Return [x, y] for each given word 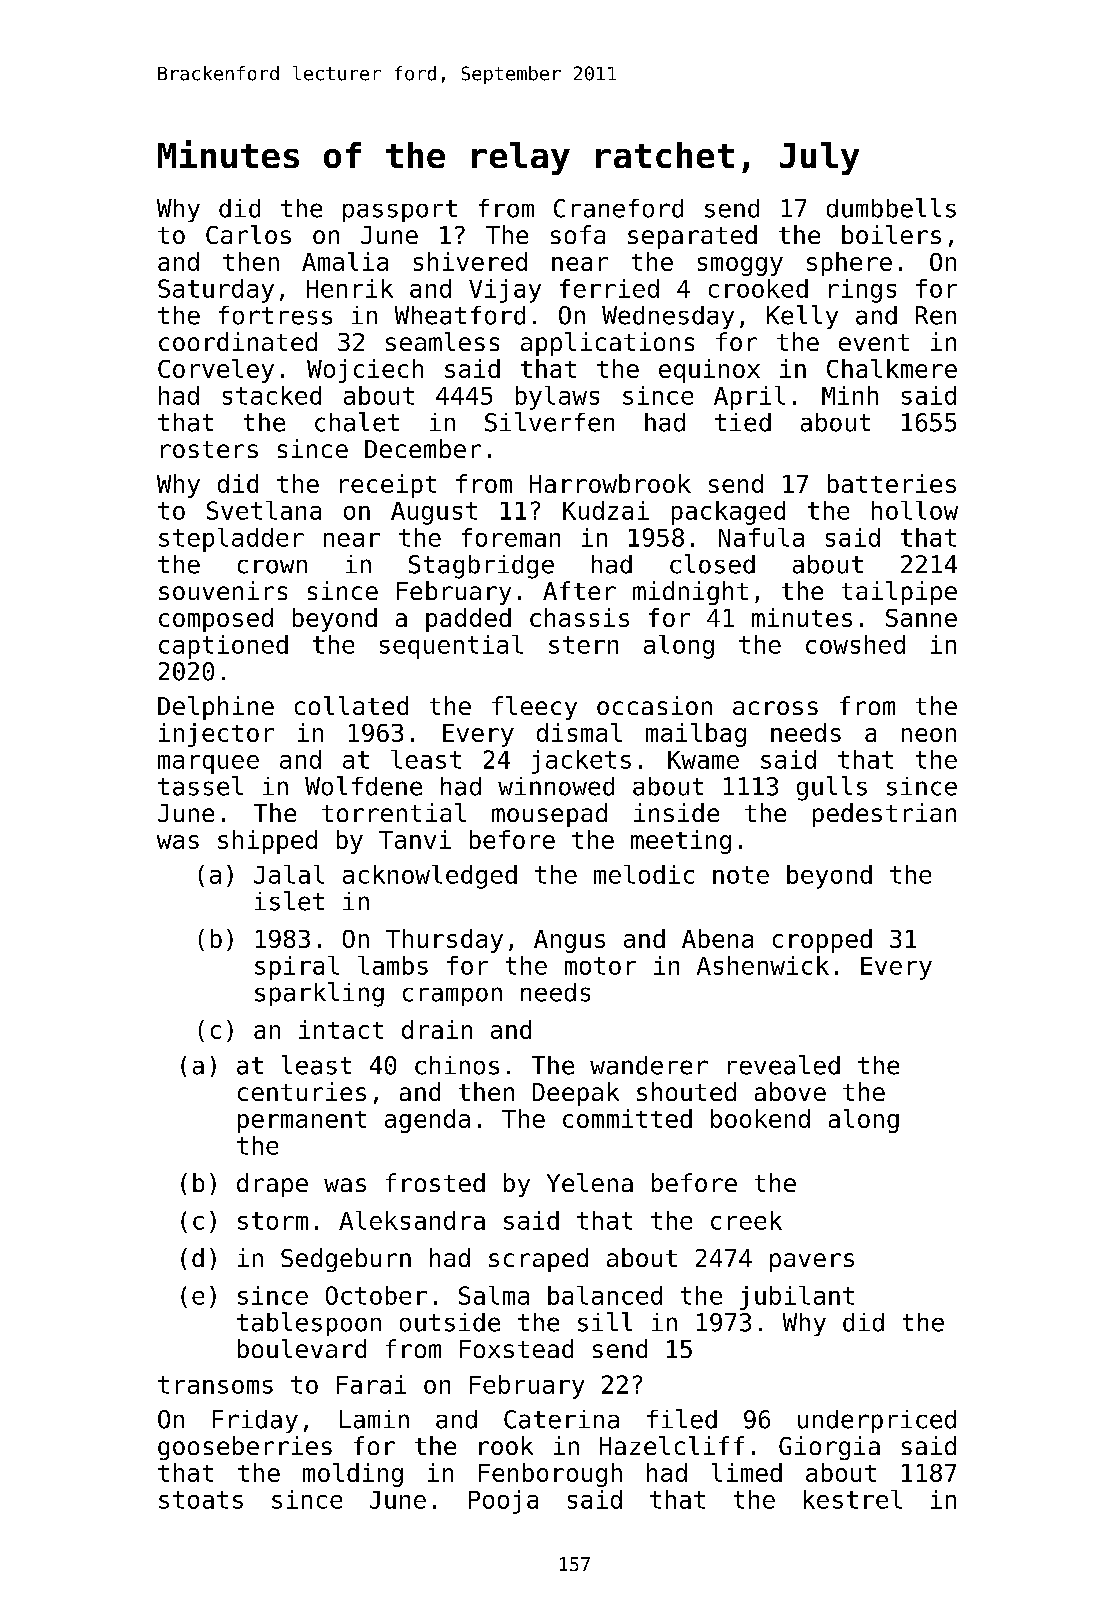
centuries [302, 1091]
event [874, 342]
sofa [578, 234]
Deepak [576, 1094]
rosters [209, 449]
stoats [201, 1500]
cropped [822, 941]
